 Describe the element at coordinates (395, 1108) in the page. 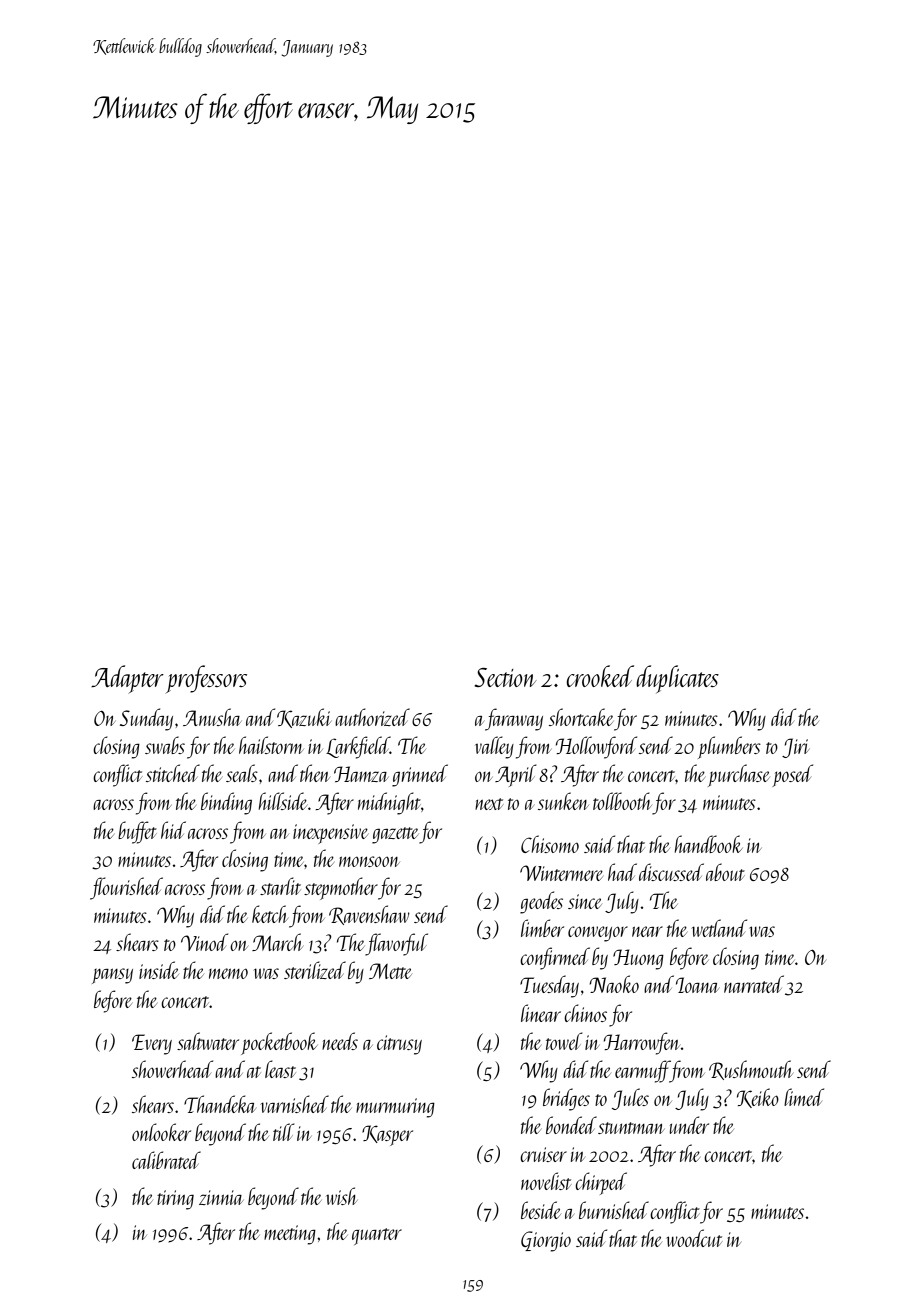

I see `murmuring` at that location.
